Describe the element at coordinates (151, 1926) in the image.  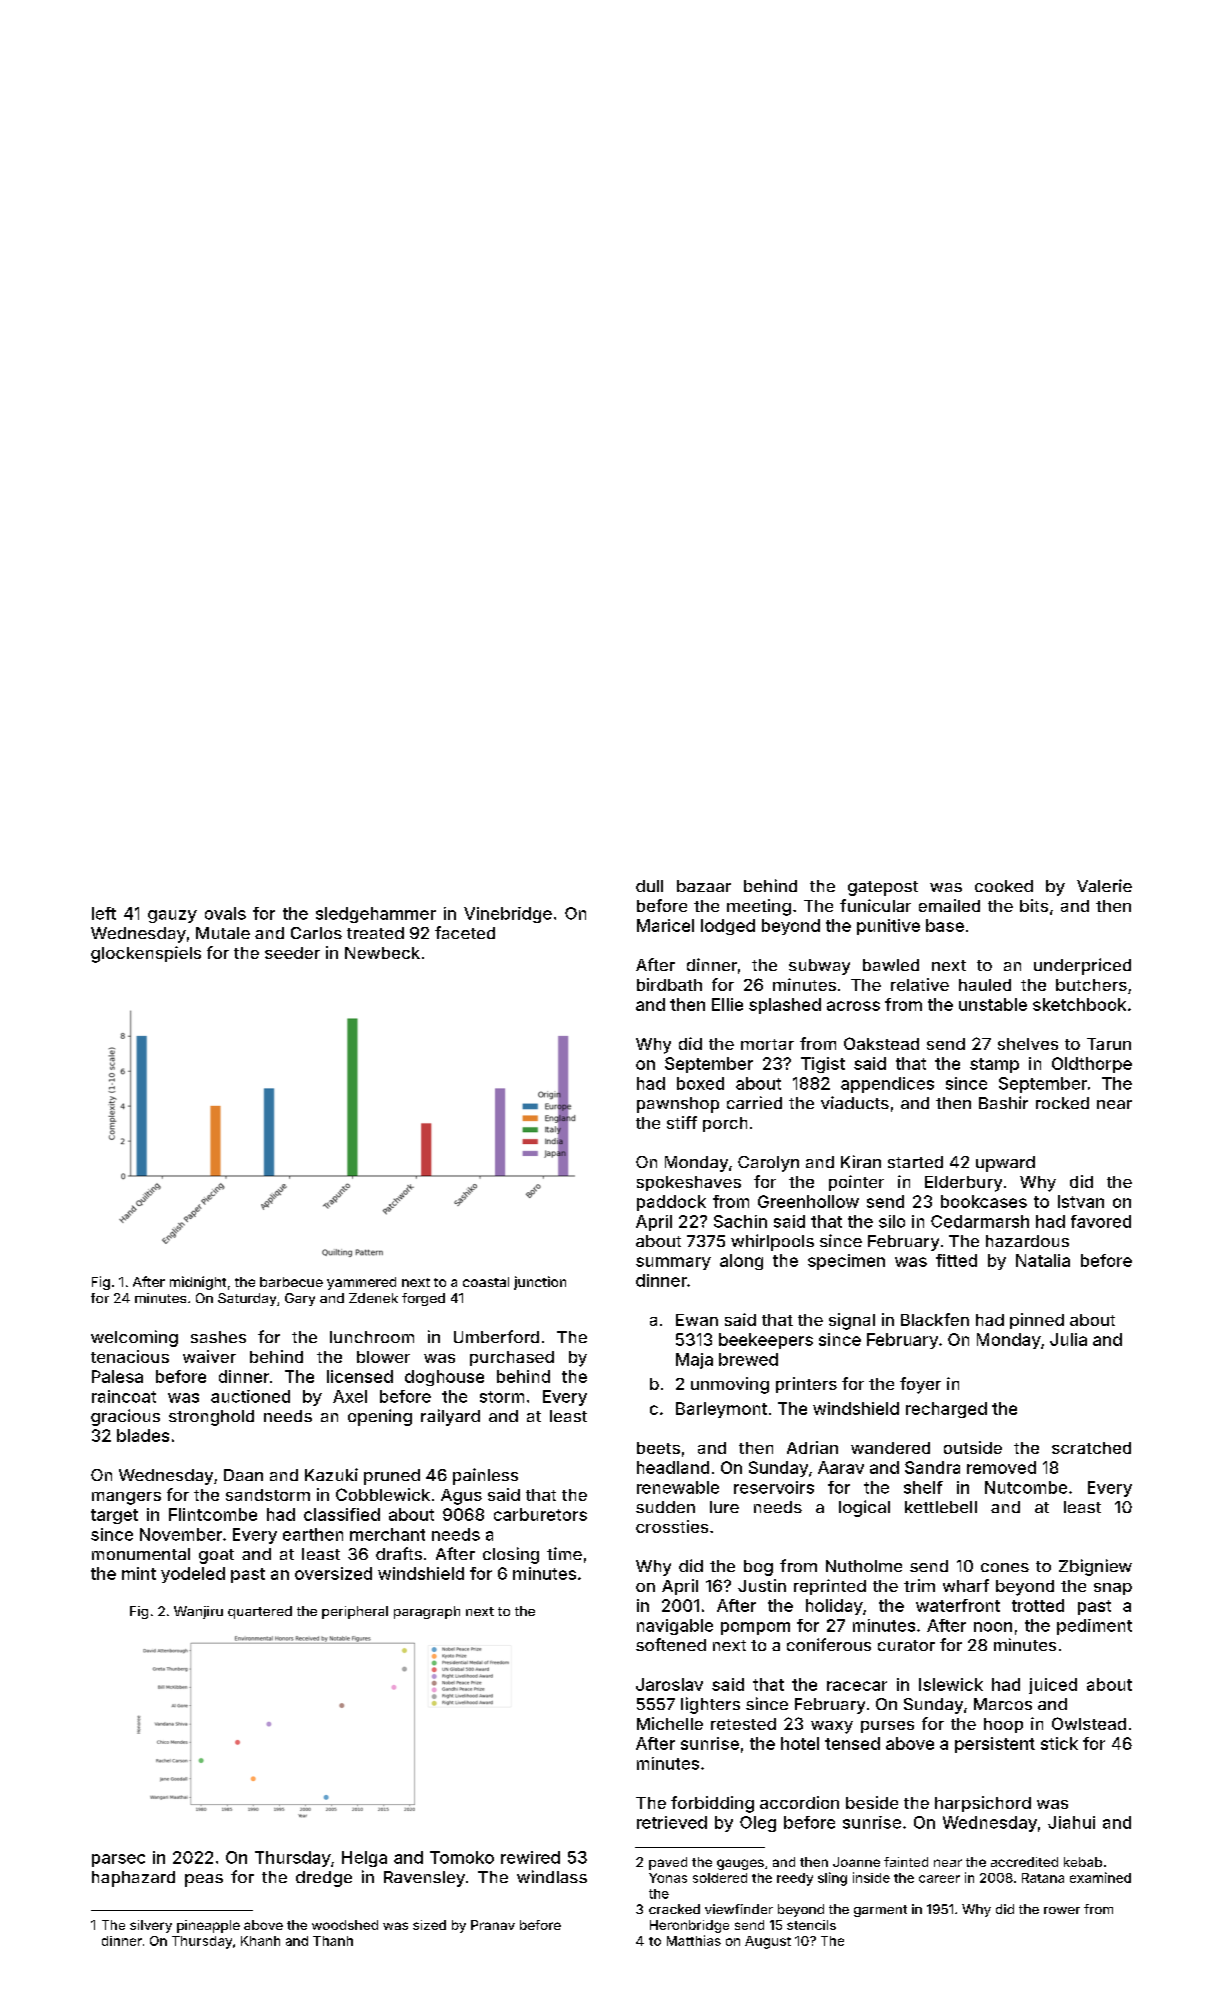
I see `silvery` at that location.
